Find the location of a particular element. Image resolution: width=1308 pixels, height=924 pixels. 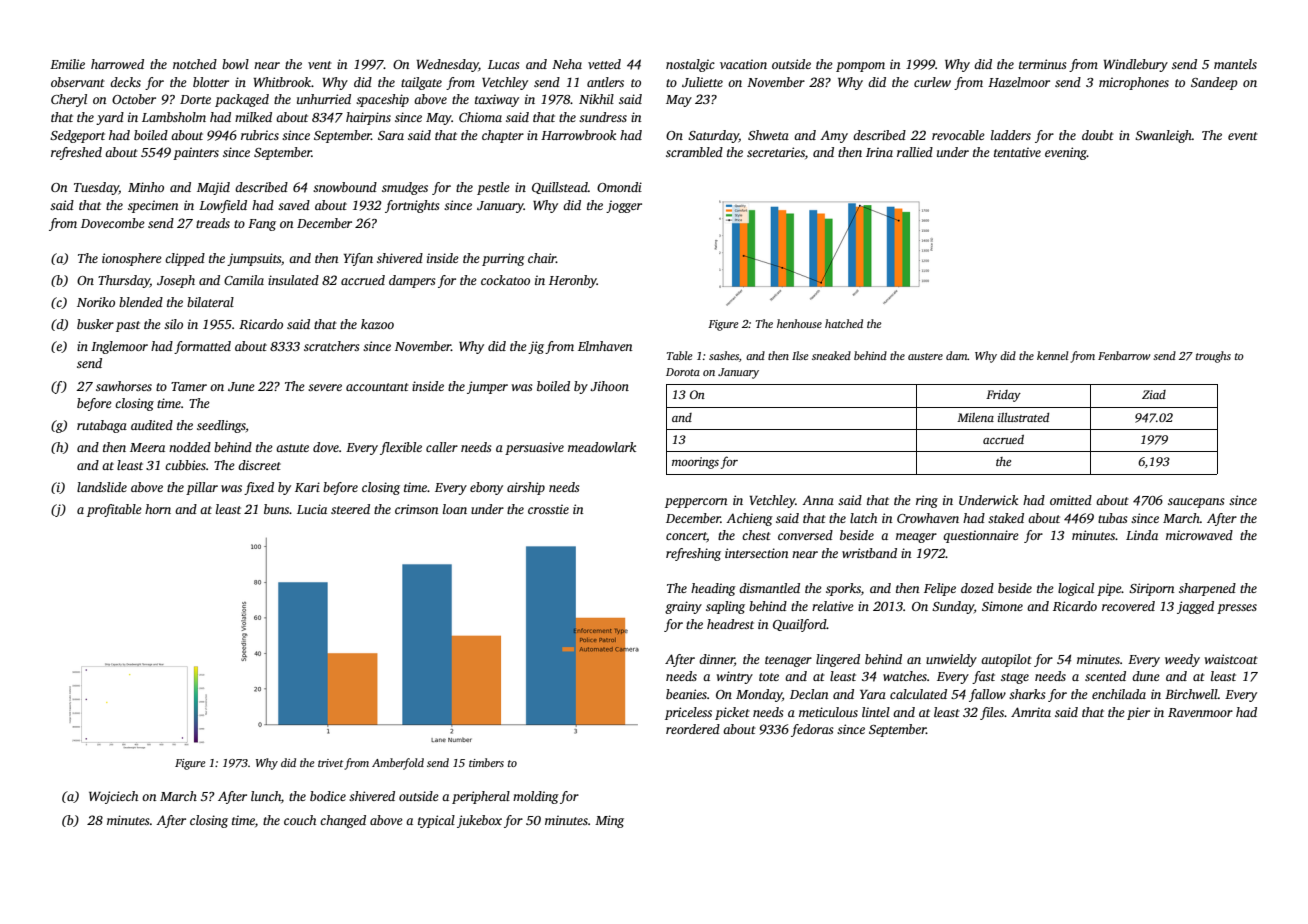

cubbies is located at coordinates (185, 465).
